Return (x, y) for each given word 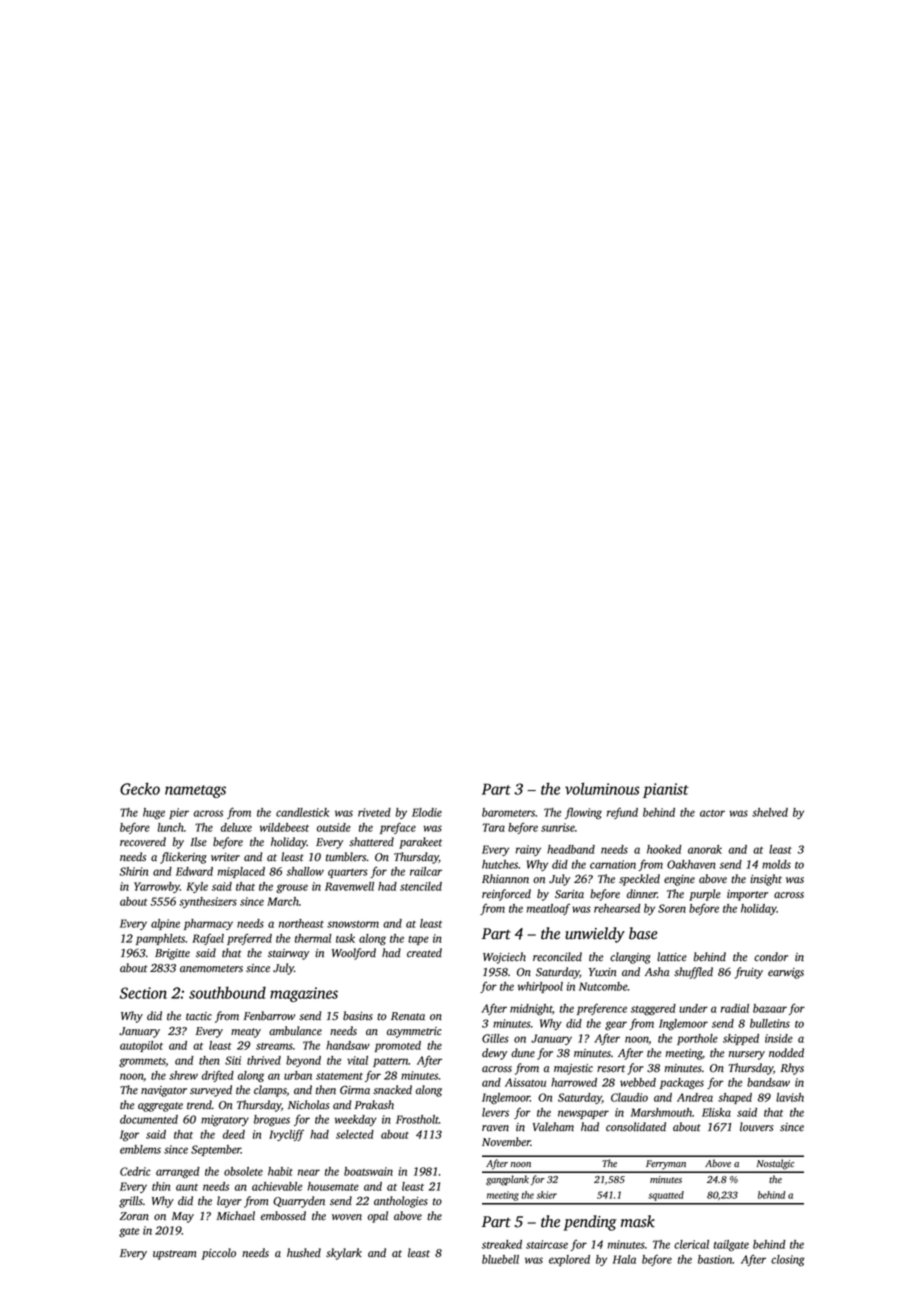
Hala (624, 1259)
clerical (691, 1244)
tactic (199, 1016)
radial (735, 1008)
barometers (508, 812)
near (309, 1172)
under (693, 1008)
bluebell (500, 1259)
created (424, 953)
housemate (333, 1186)
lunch (170, 827)
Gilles (495, 1038)
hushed (304, 1253)
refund (622, 813)
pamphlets (160, 939)
